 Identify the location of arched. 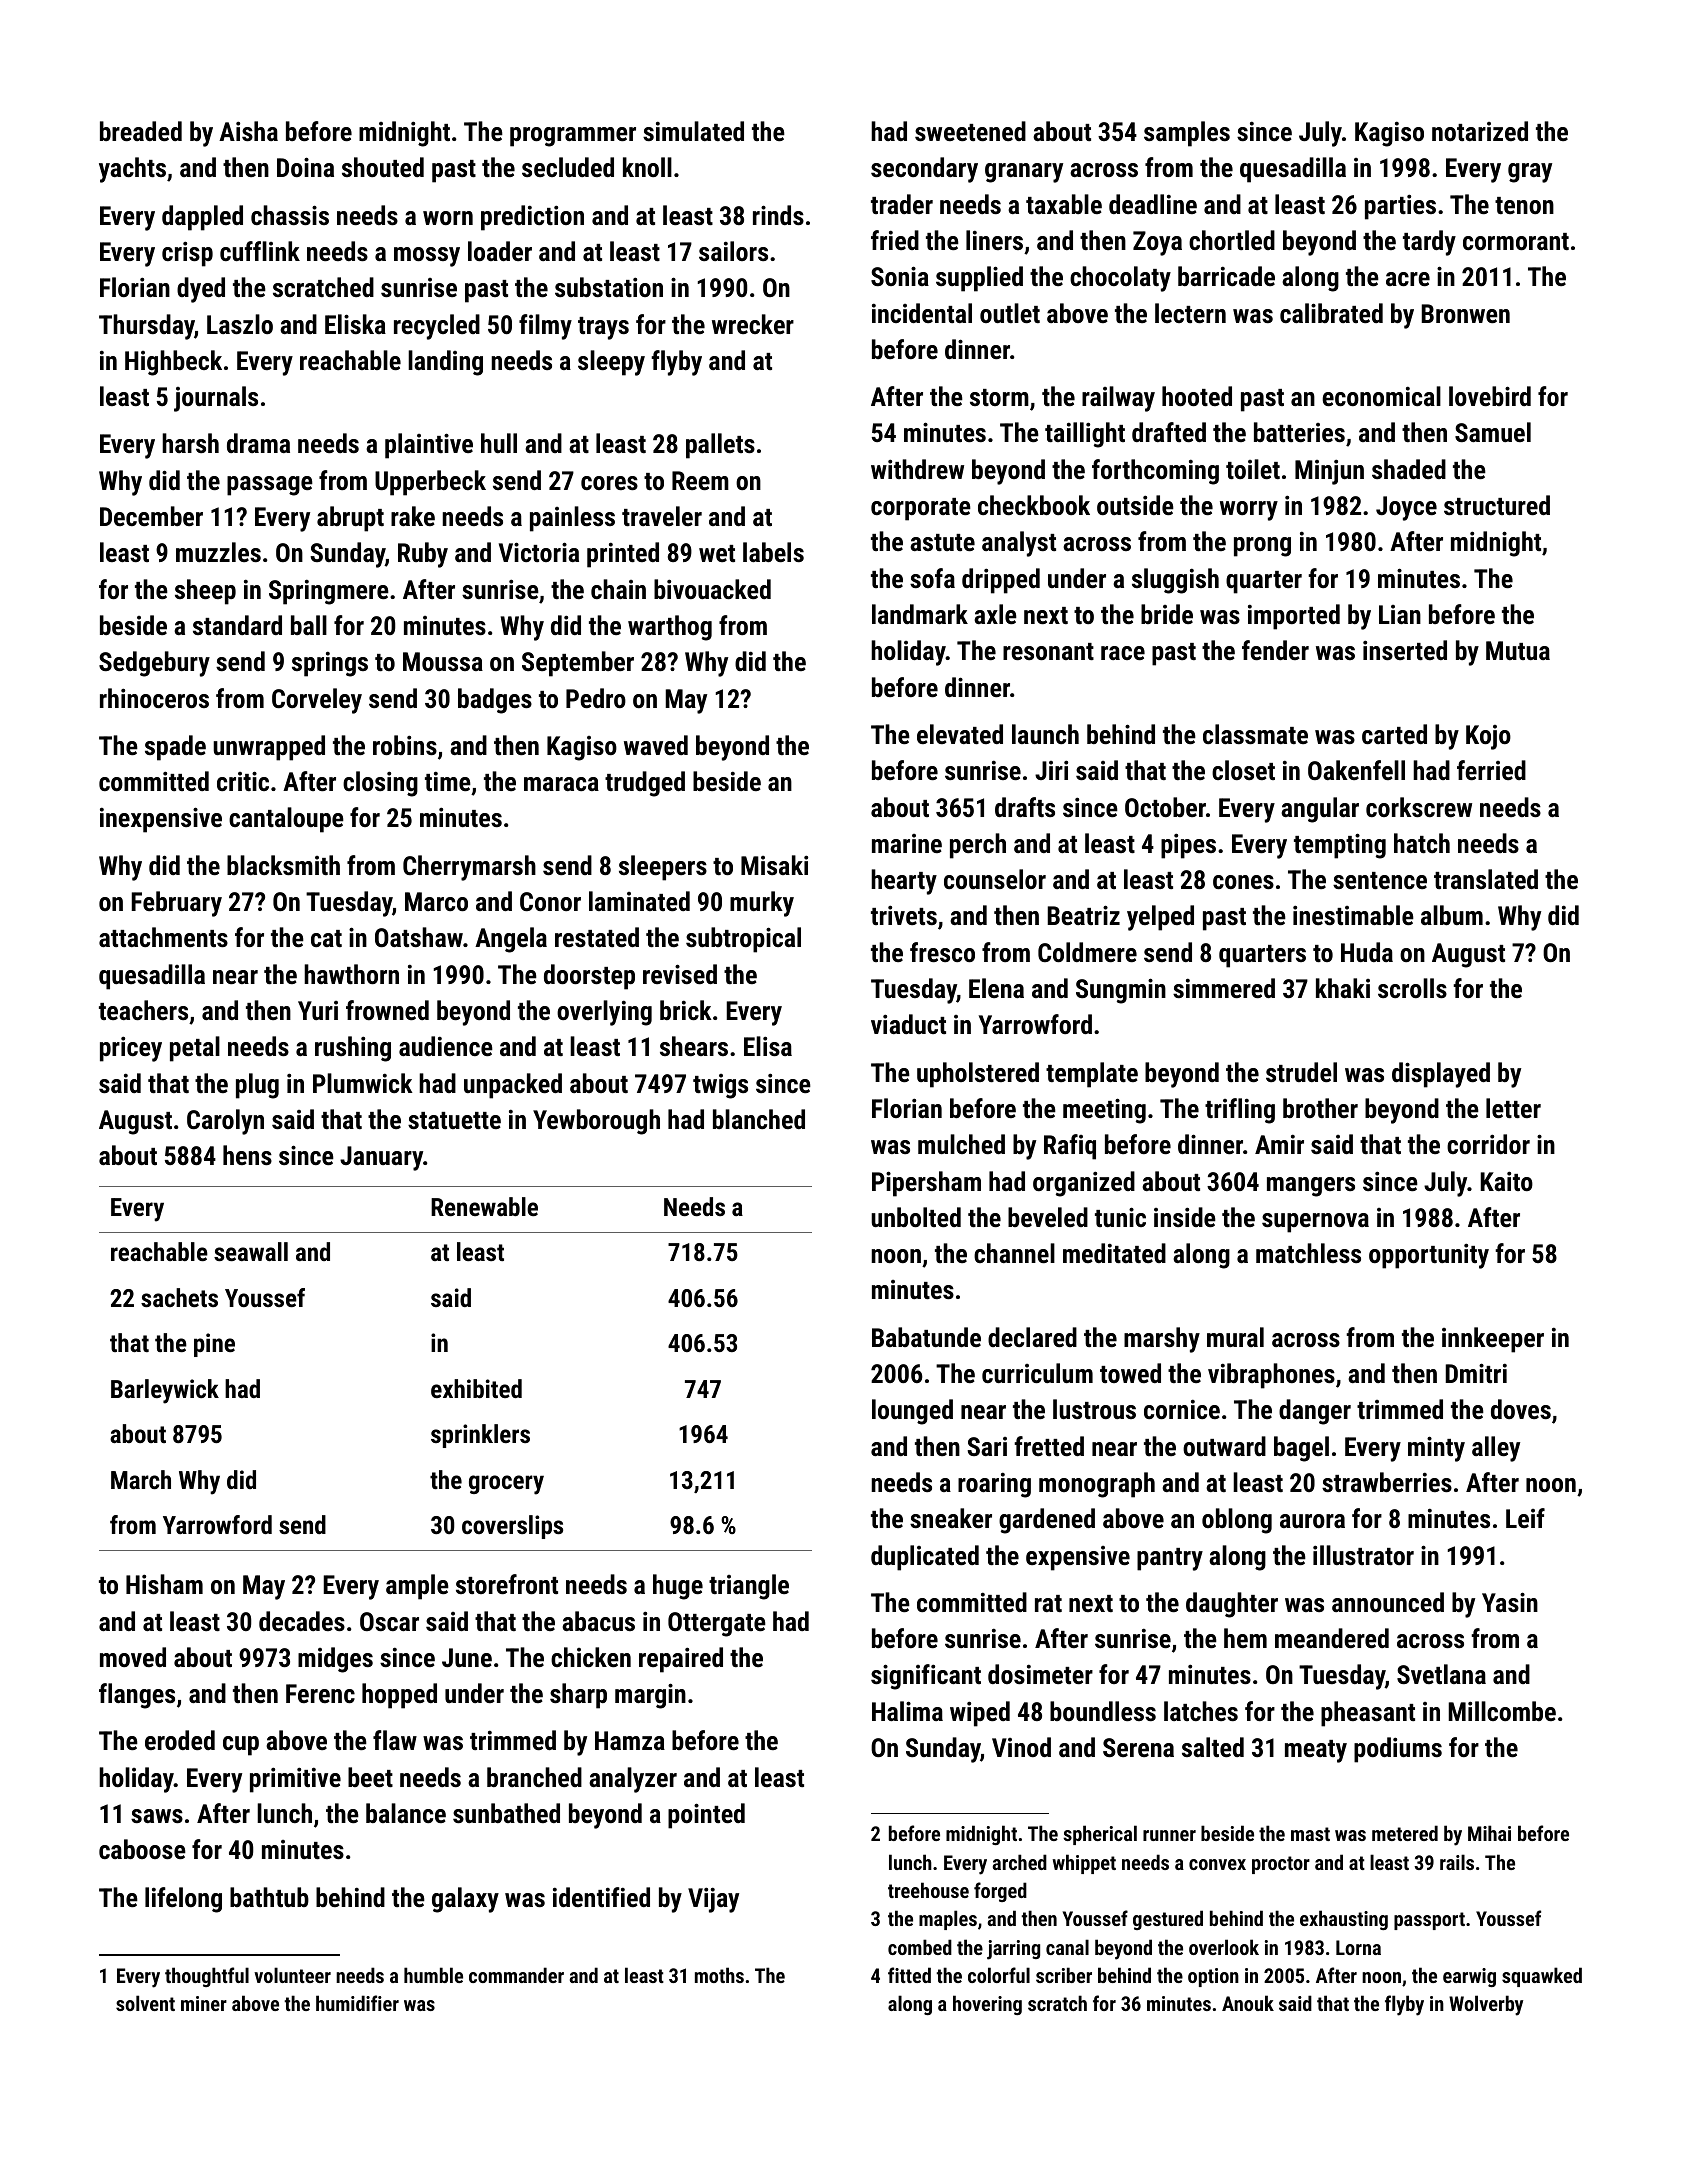
(1020, 1862).
